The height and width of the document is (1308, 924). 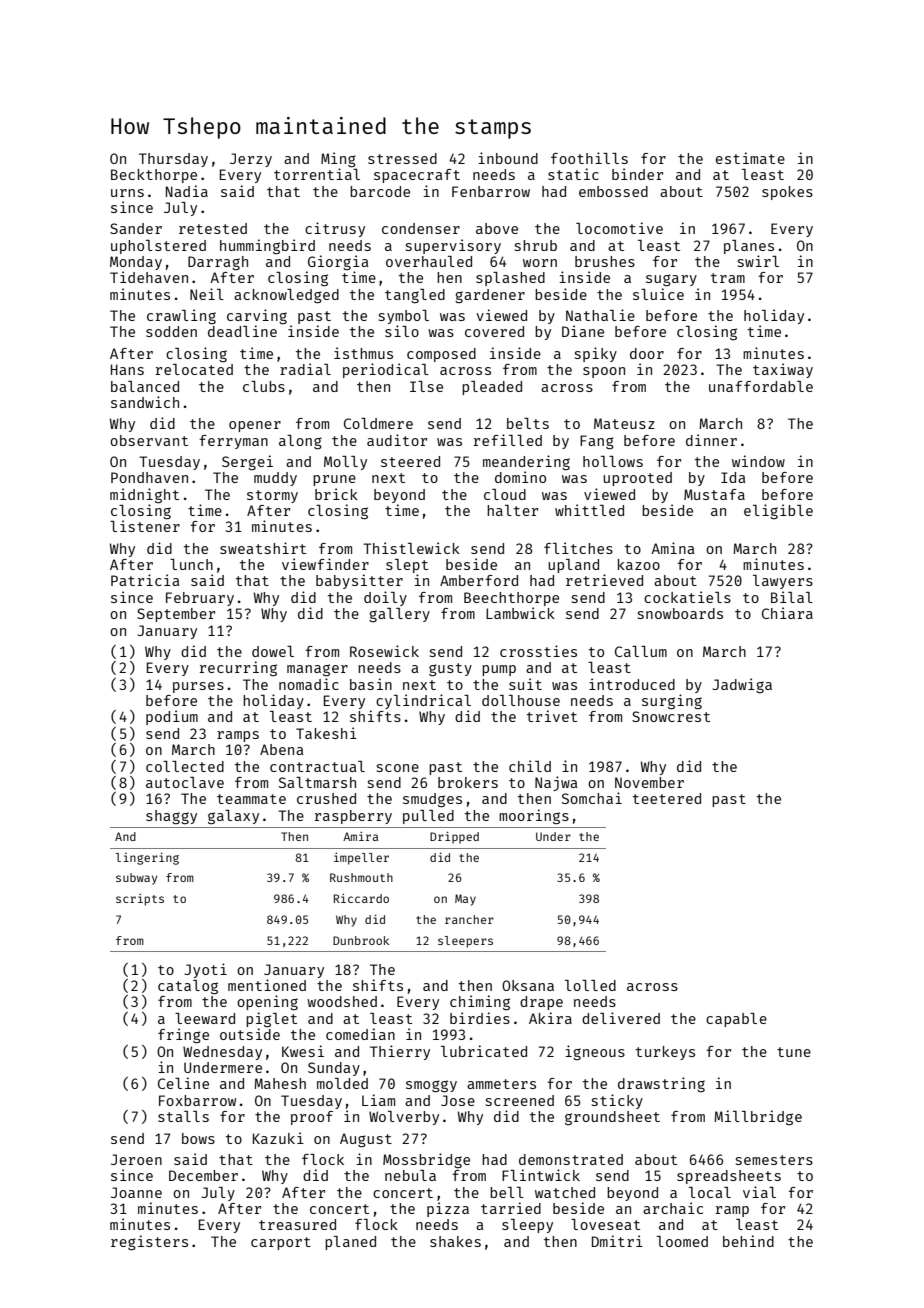 What do you see at coordinates (736, 1020) in the document?
I see `capable` at bounding box center [736, 1020].
